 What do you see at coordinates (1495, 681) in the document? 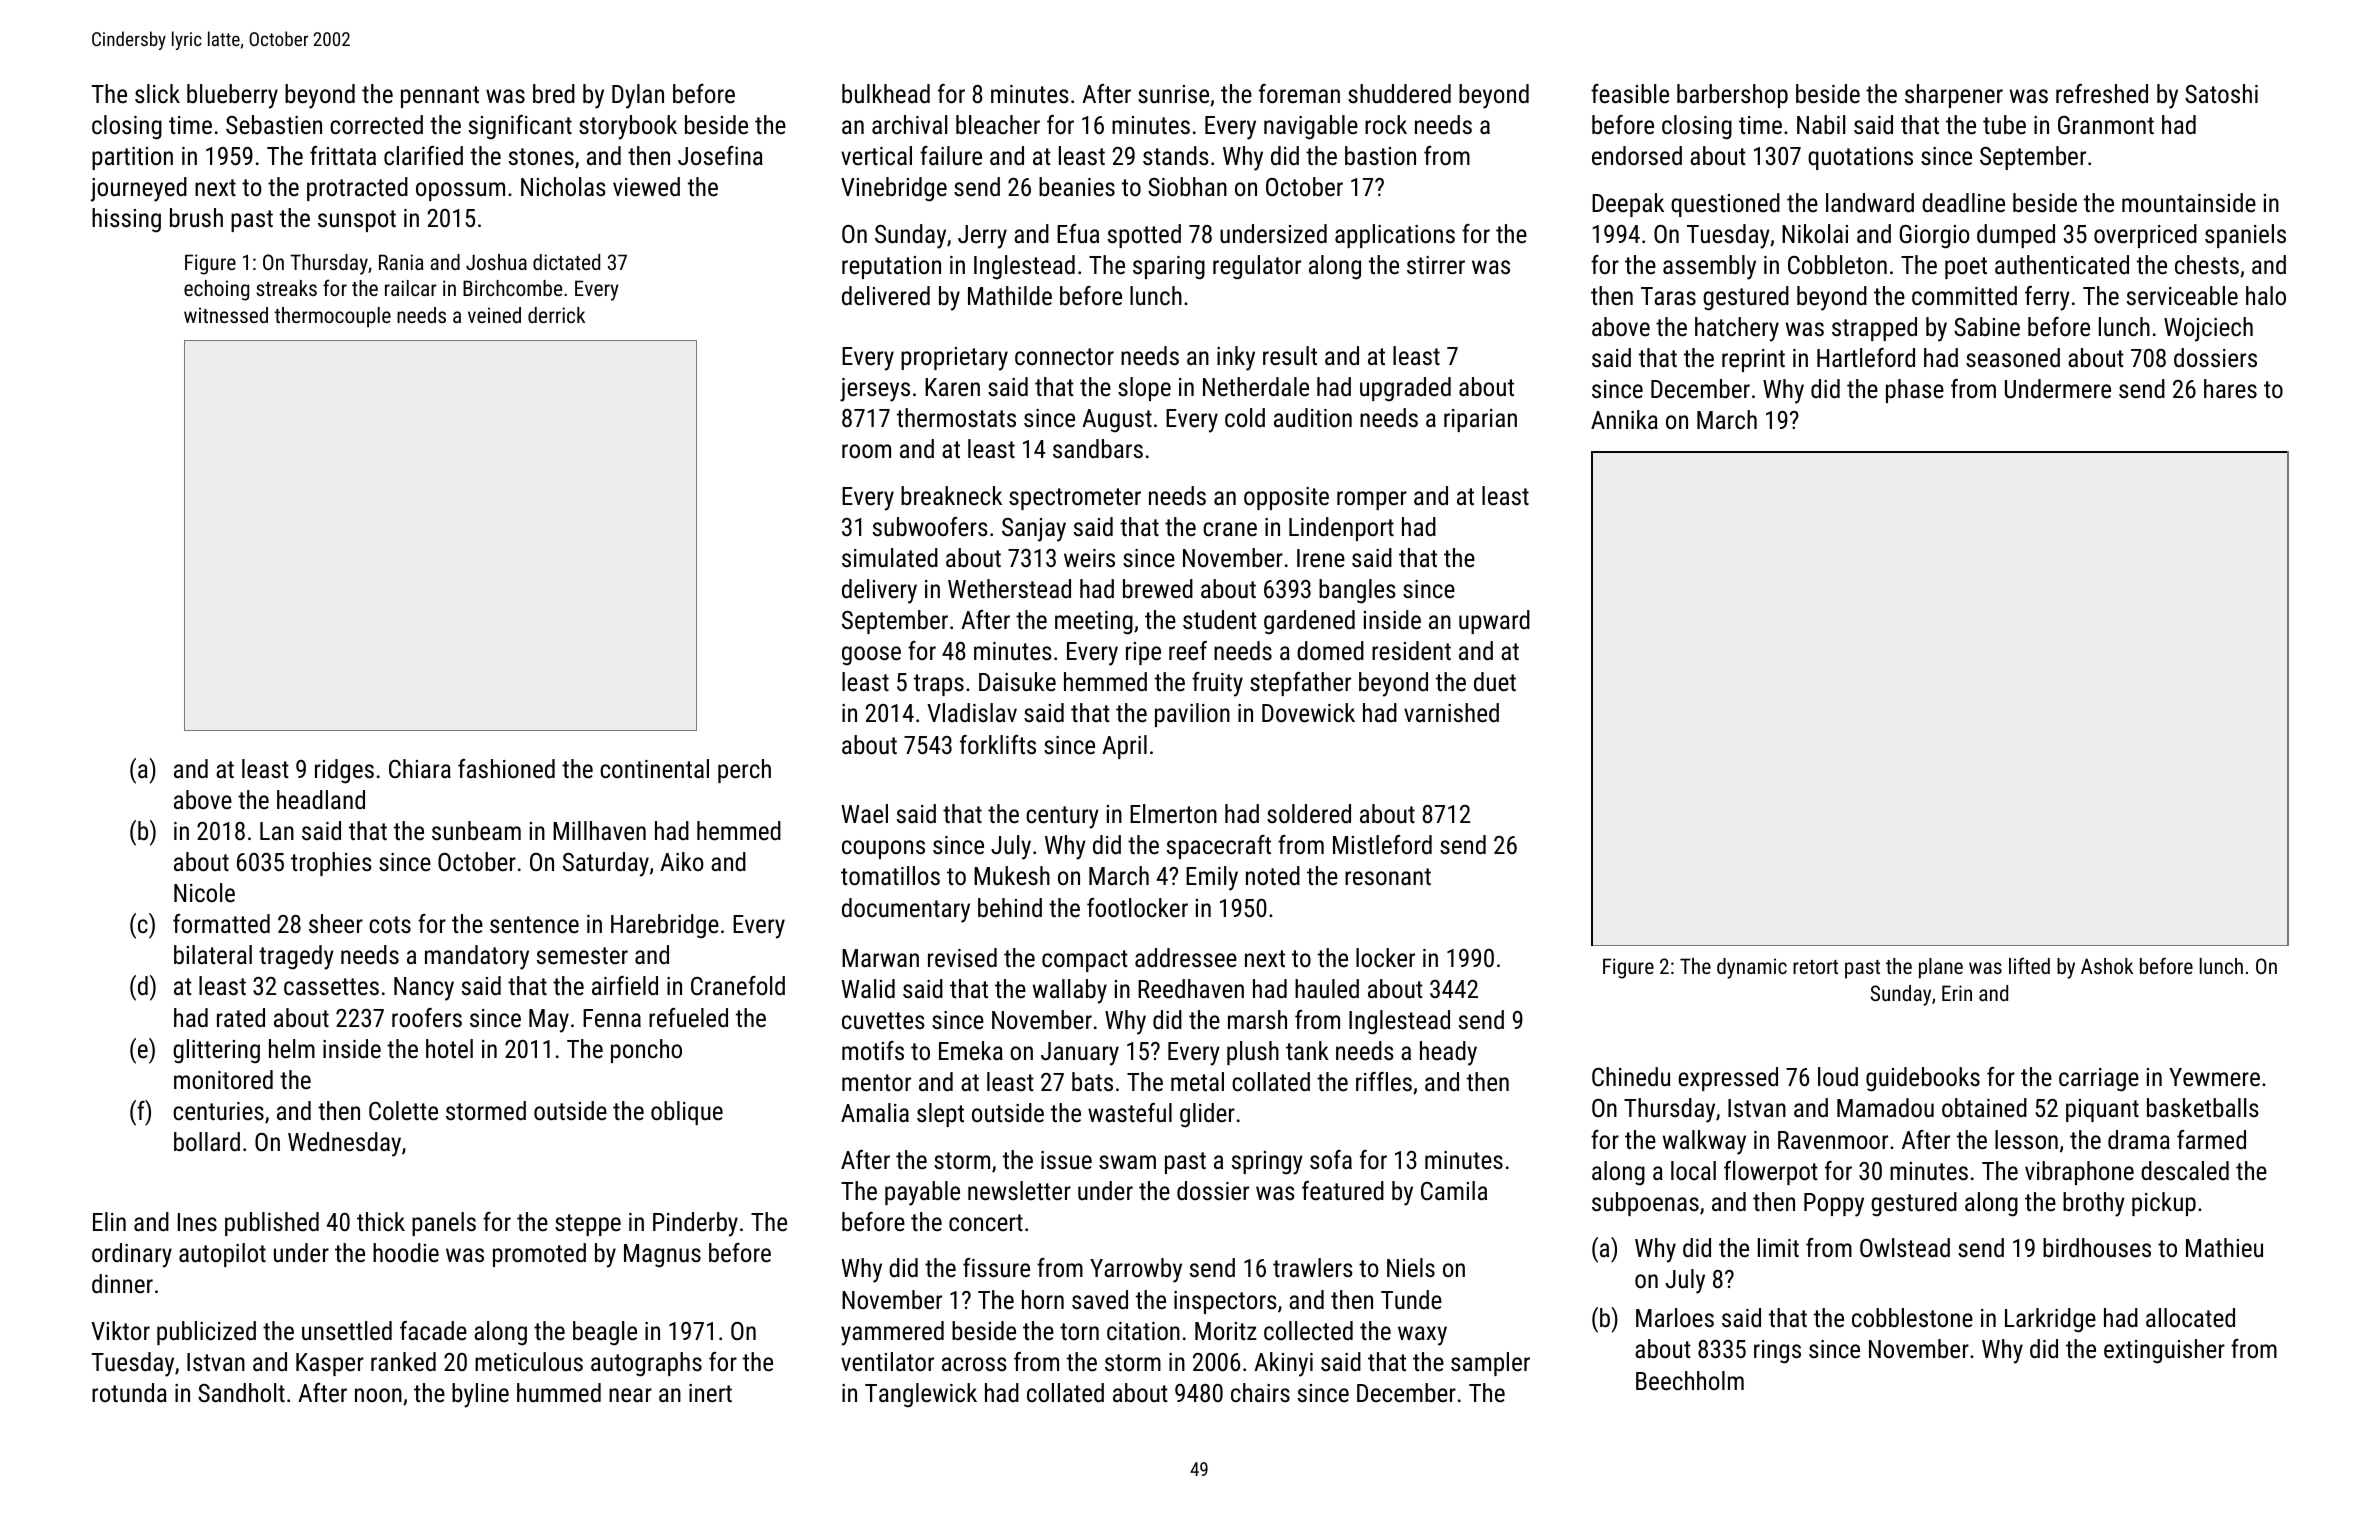
I see `duet` at bounding box center [1495, 681].
